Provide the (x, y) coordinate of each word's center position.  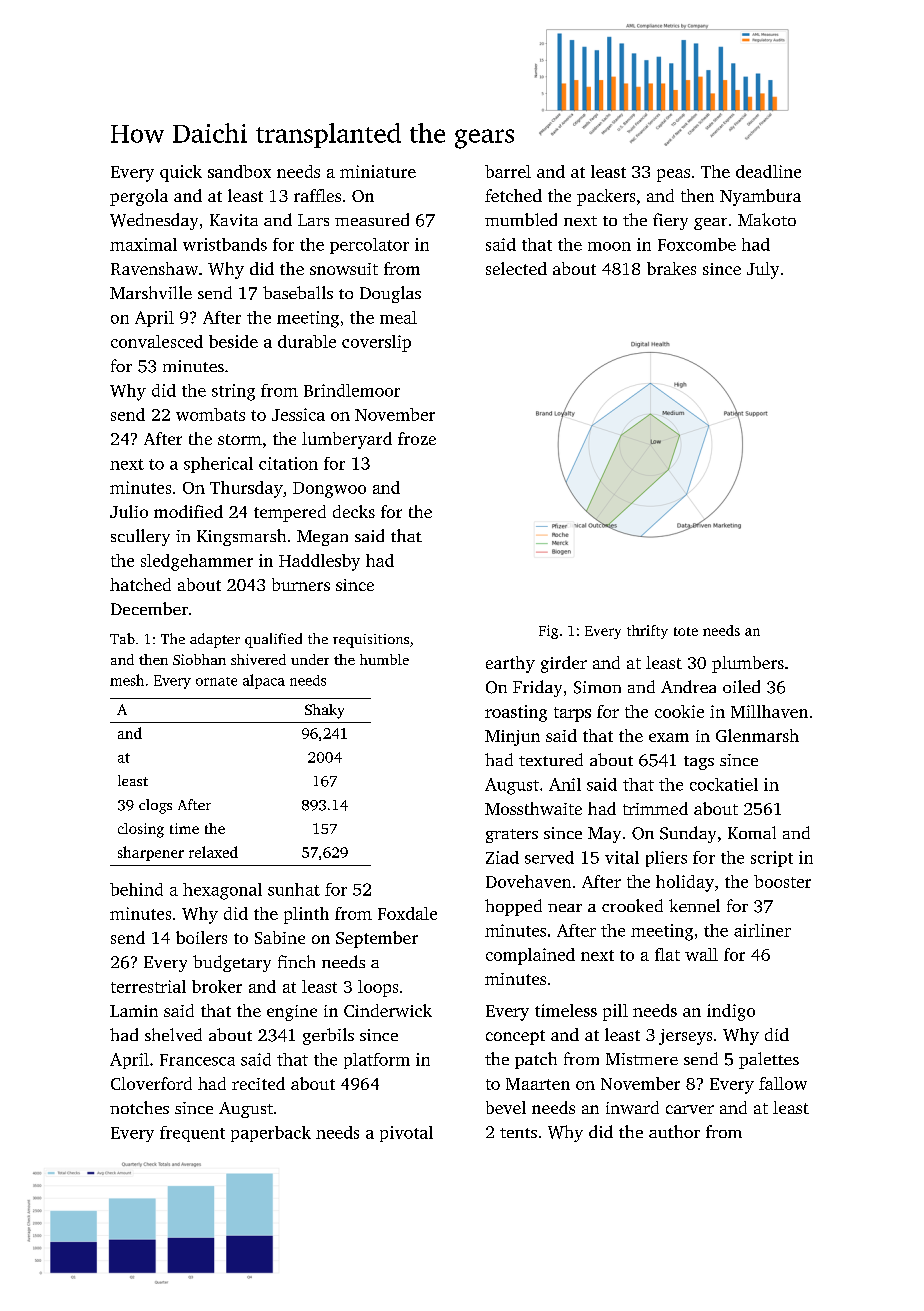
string (233, 392)
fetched (513, 195)
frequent (192, 1134)
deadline (768, 171)
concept (515, 1037)
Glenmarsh (757, 735)
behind (136, 889)
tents (518, 1133)
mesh (127, 680)
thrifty (647, 632)
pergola (139, 197)
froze (417, 438)
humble (384, 659)
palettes (769, 1060)
